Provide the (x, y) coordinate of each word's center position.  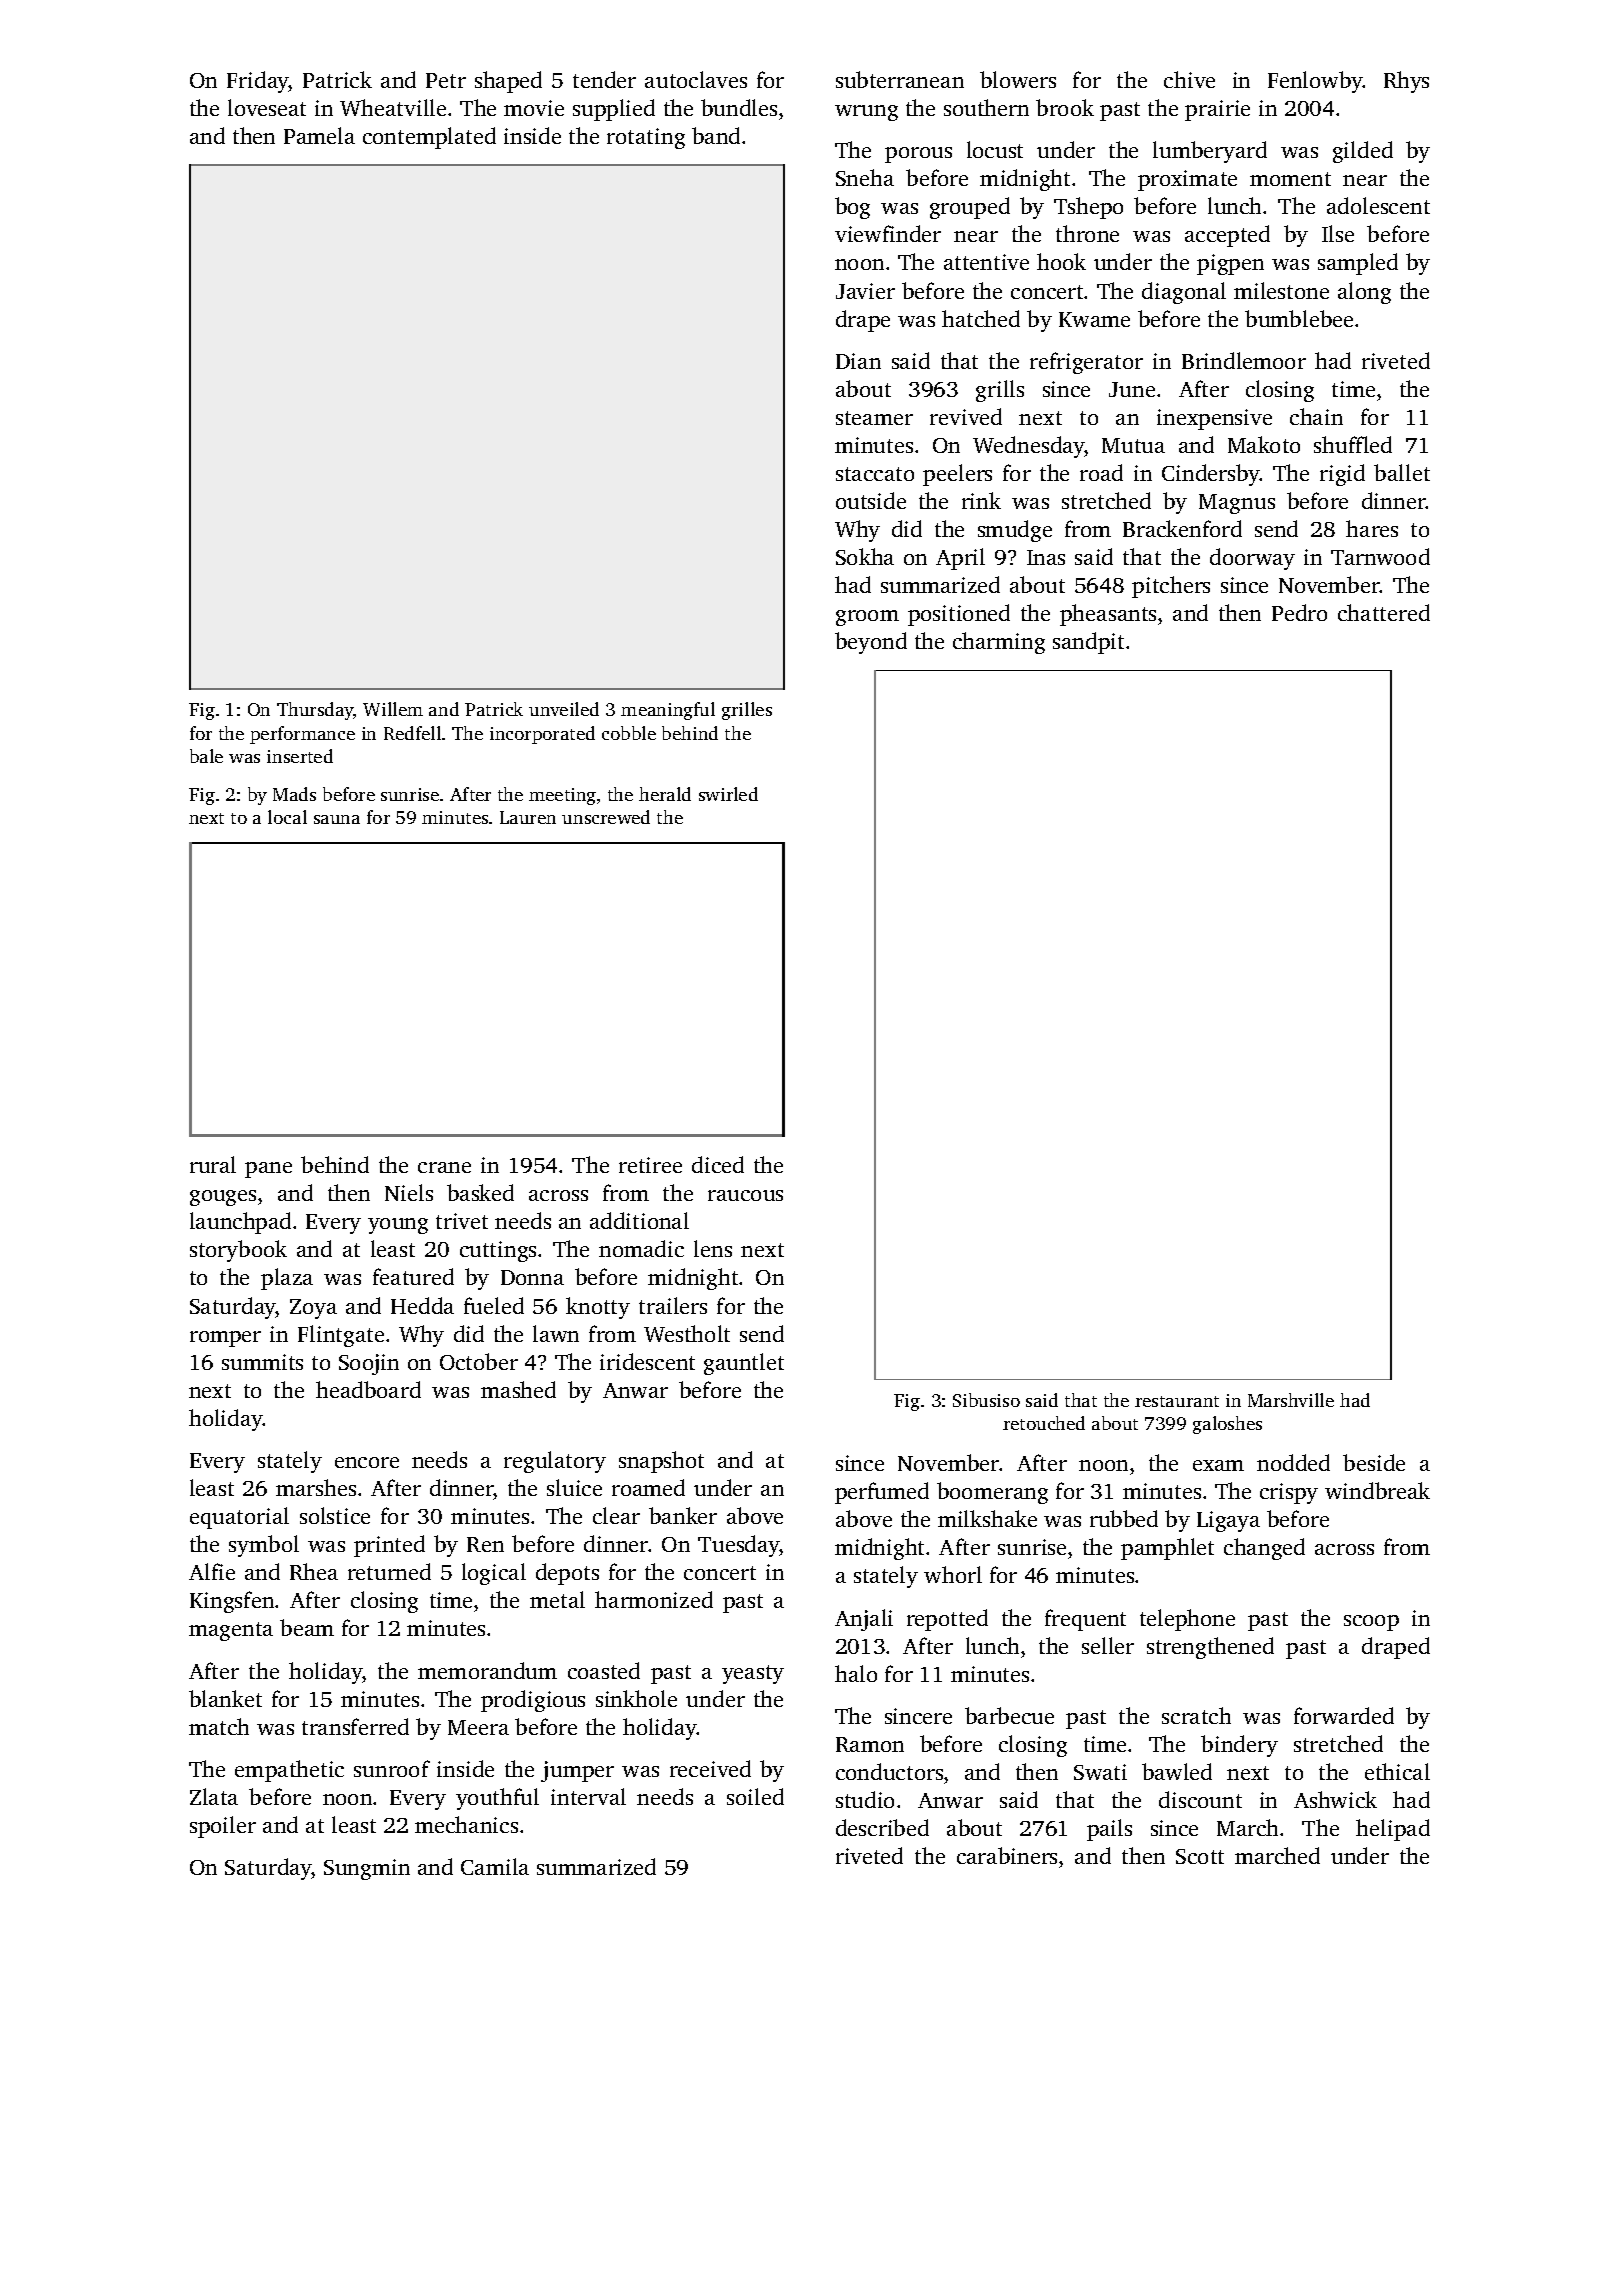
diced (718, 1164)
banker (683, 1515)
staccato (875, 474)
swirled (728, 794)
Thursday (315, 711)
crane (444, 1167)
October (479, 1361)
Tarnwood (1380, 556)
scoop (1371, 1623)
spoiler (223, 1827)
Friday (258, 82)
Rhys (1406, 82)
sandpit (1088, 643)
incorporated (542, 735)
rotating (646, 138)
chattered (1384, 612)
